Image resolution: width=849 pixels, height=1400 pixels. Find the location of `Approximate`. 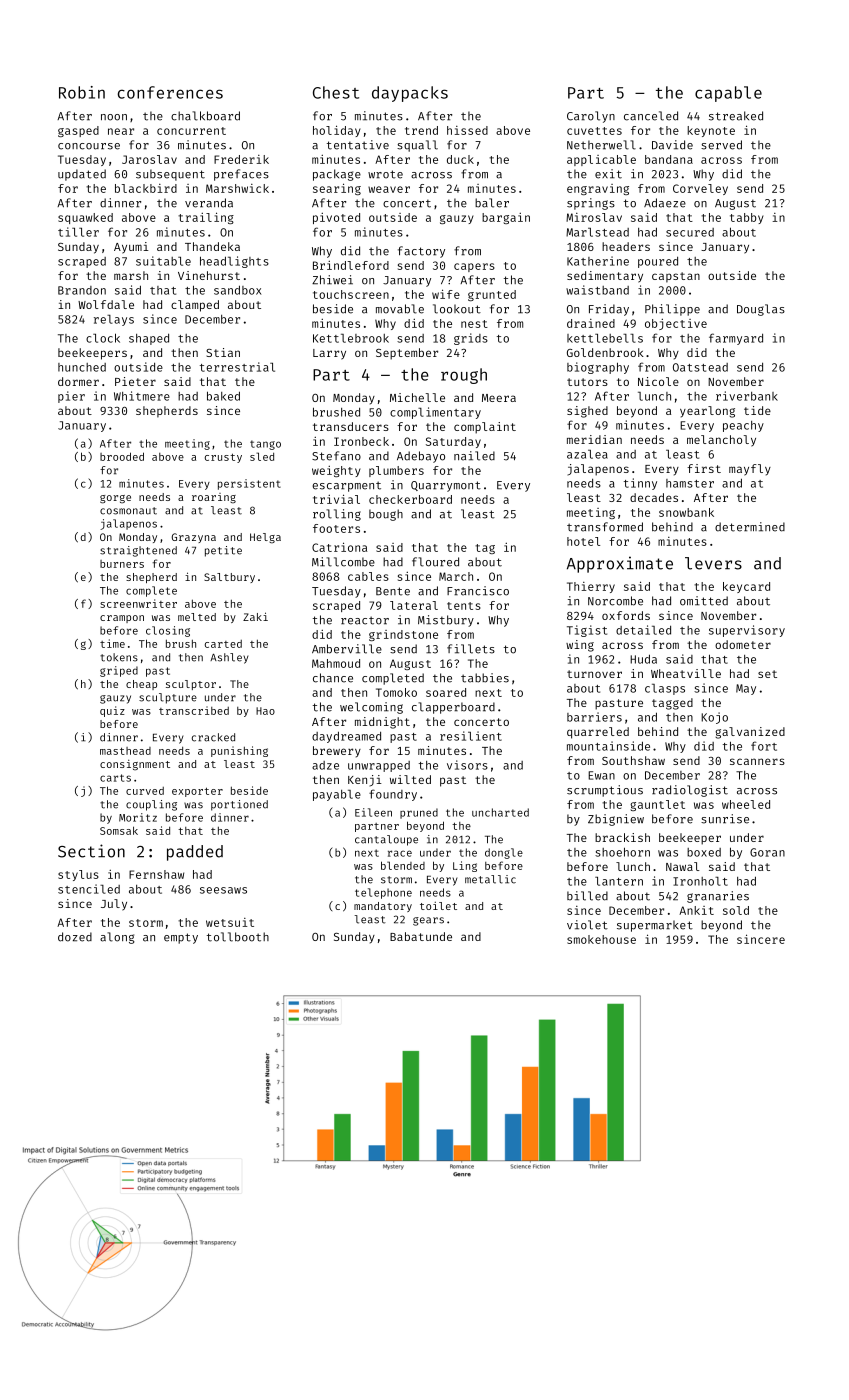

Approximate is located at coordinates (620, 564).
